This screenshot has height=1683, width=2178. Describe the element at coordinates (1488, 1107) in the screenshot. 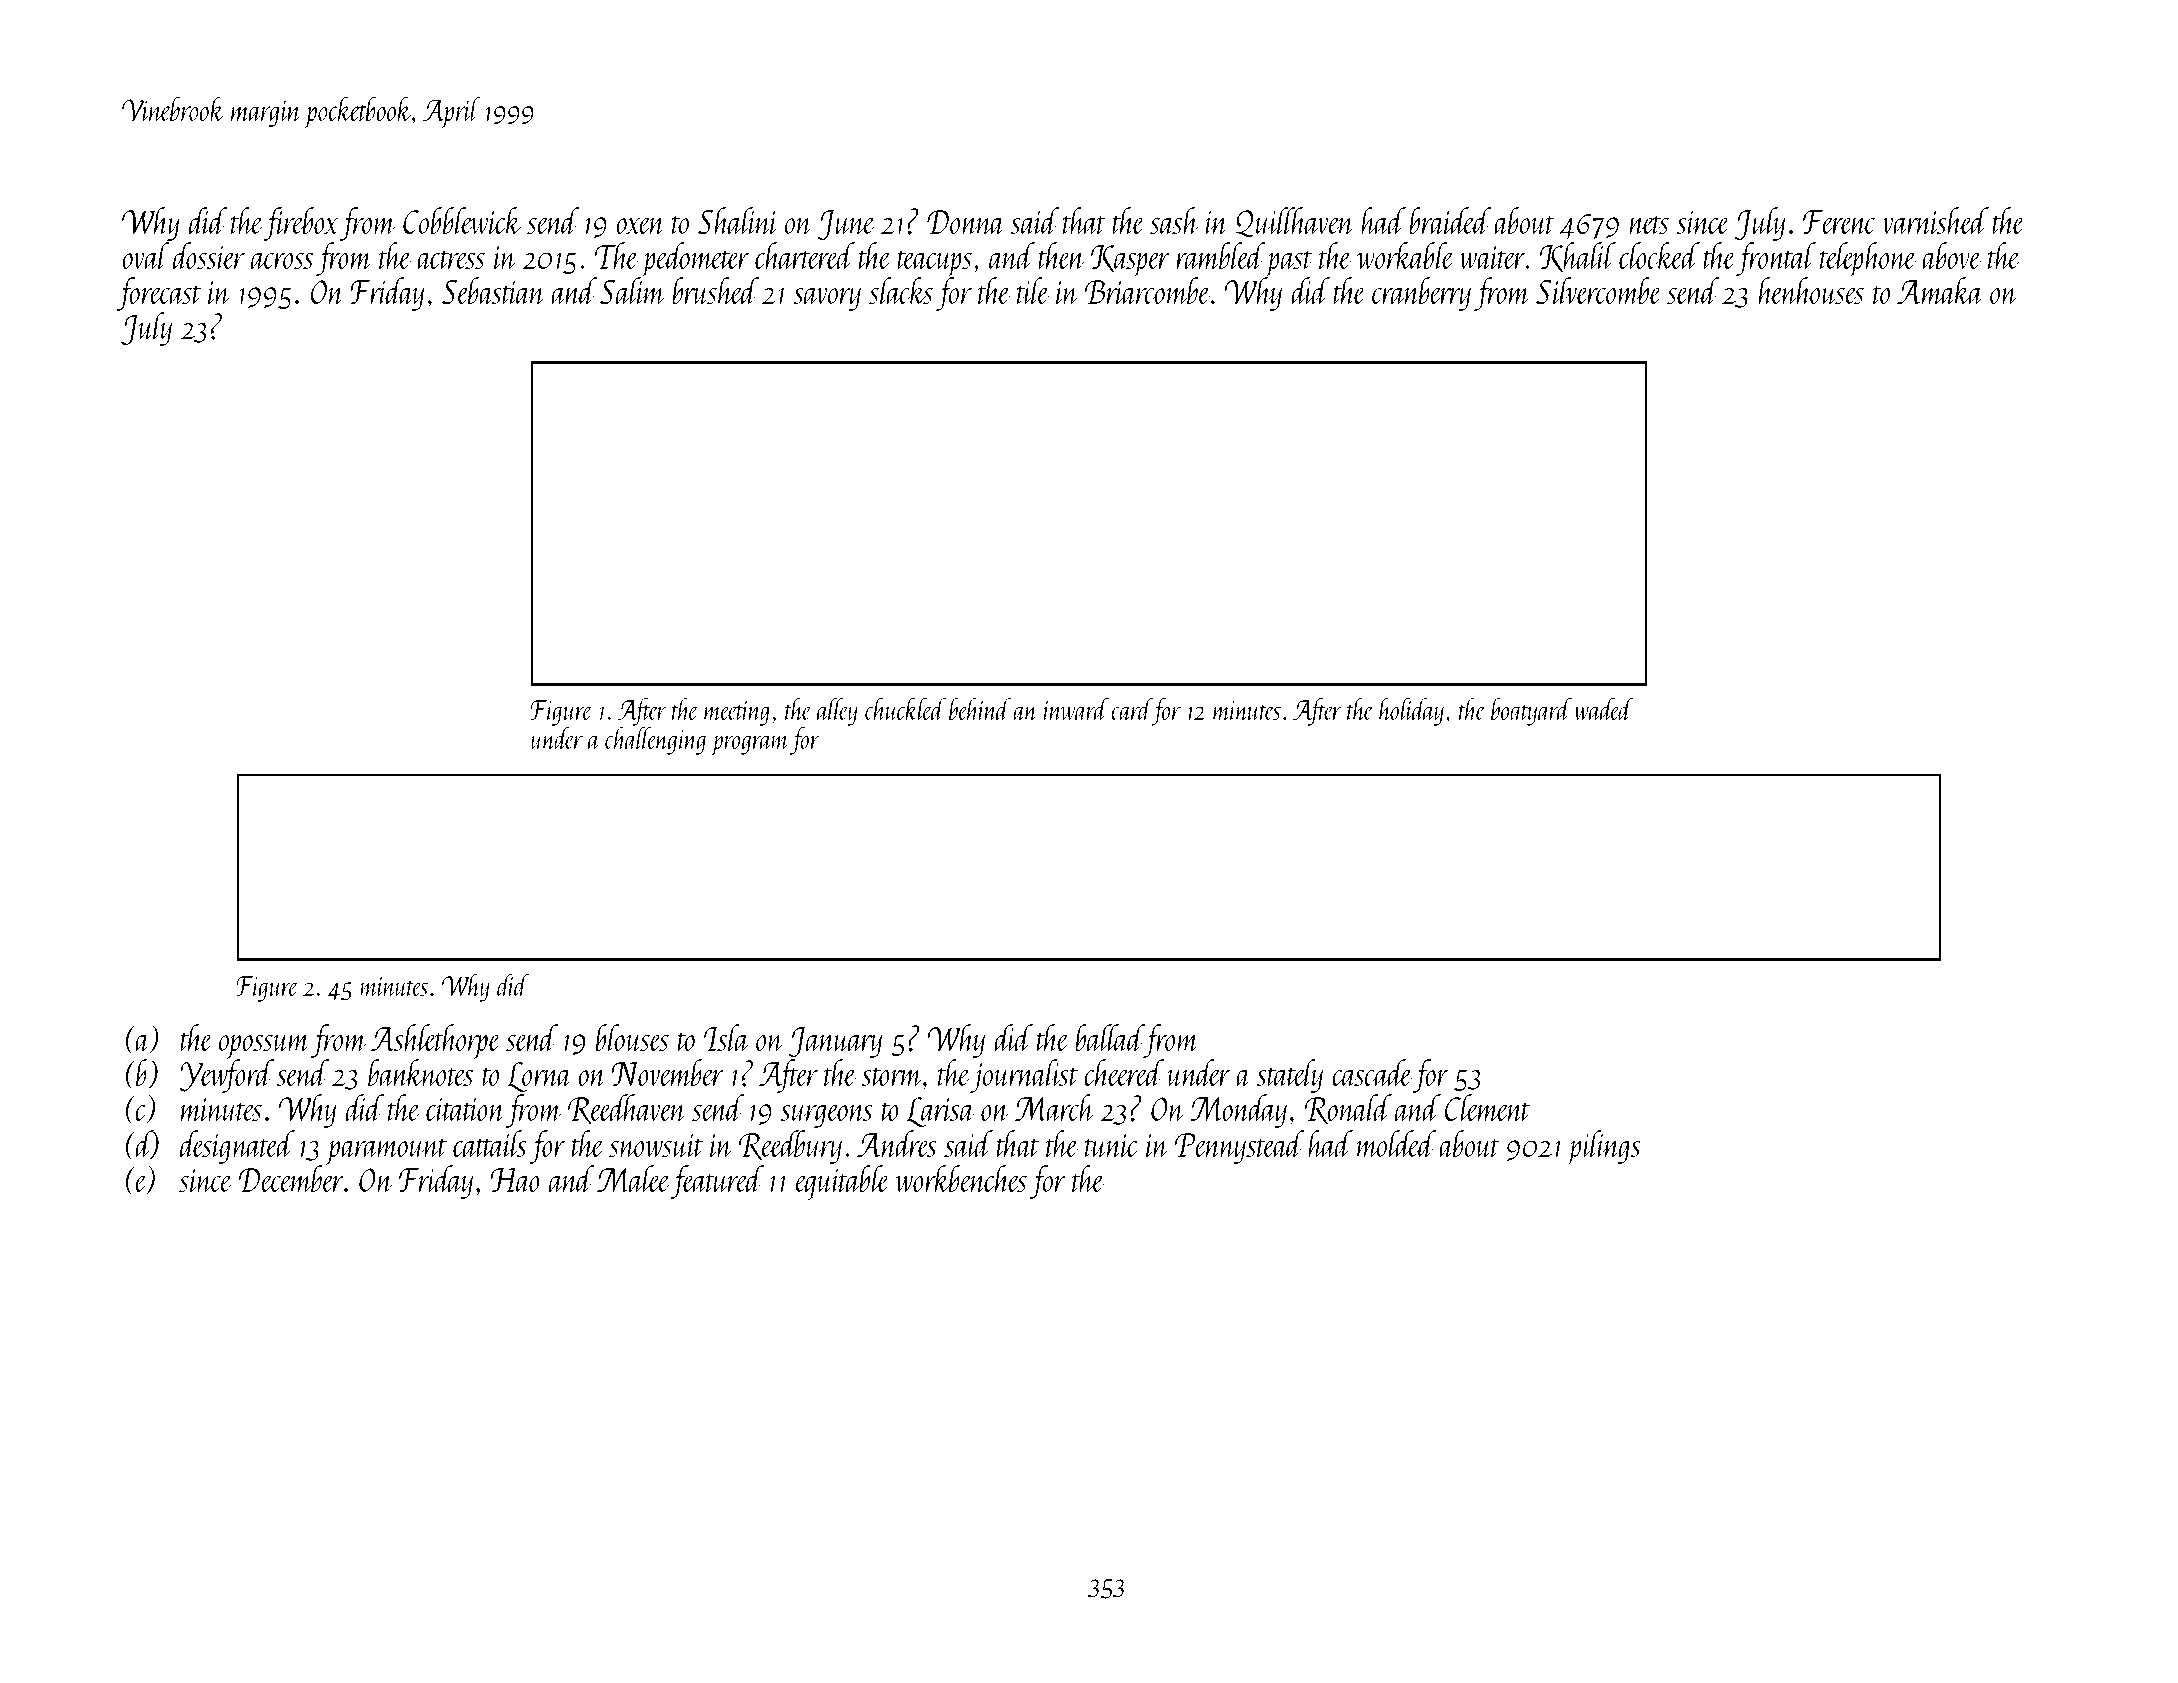

I see `Clement` at that location.
